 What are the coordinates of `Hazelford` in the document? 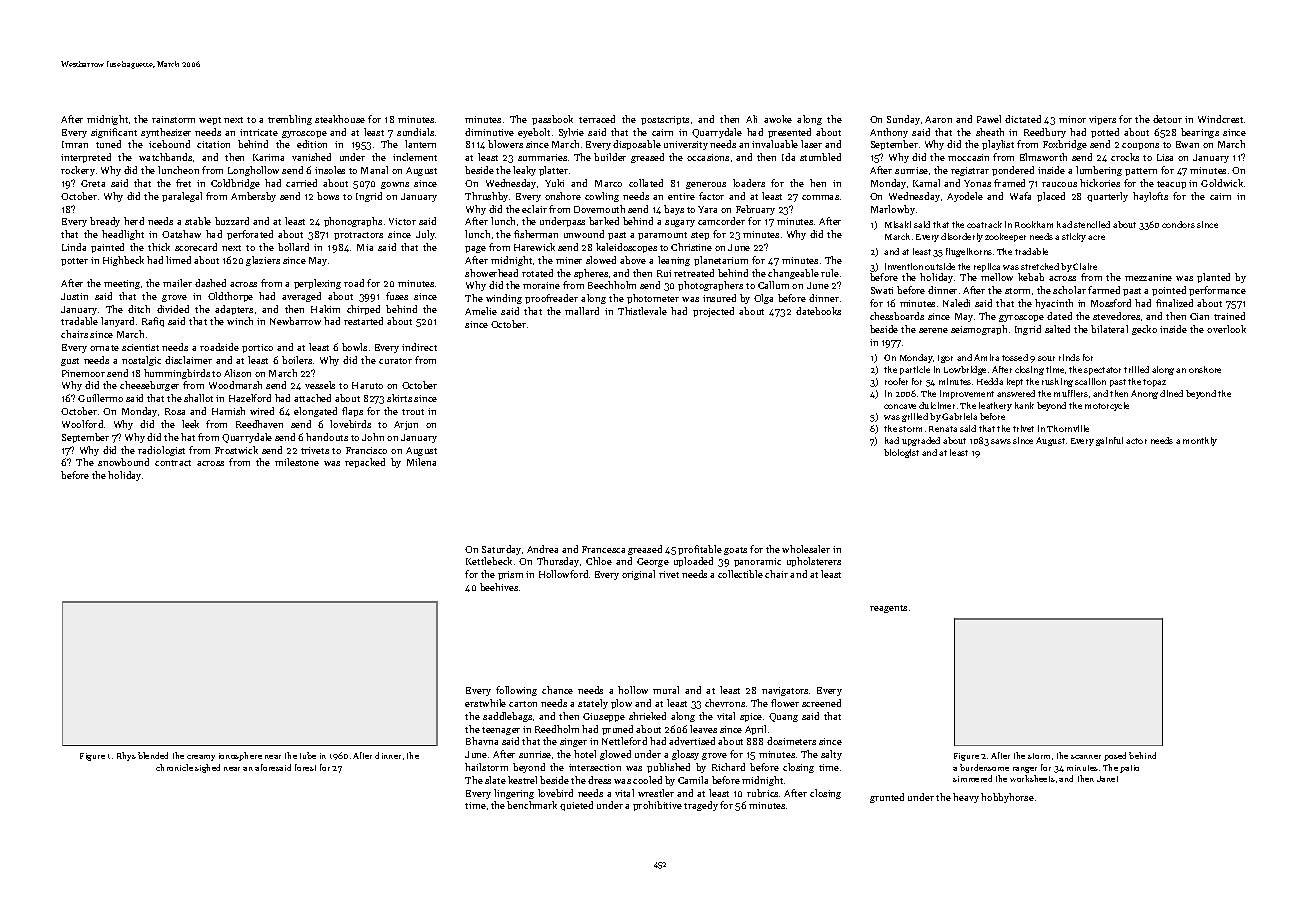 It's located at (250, 398).
